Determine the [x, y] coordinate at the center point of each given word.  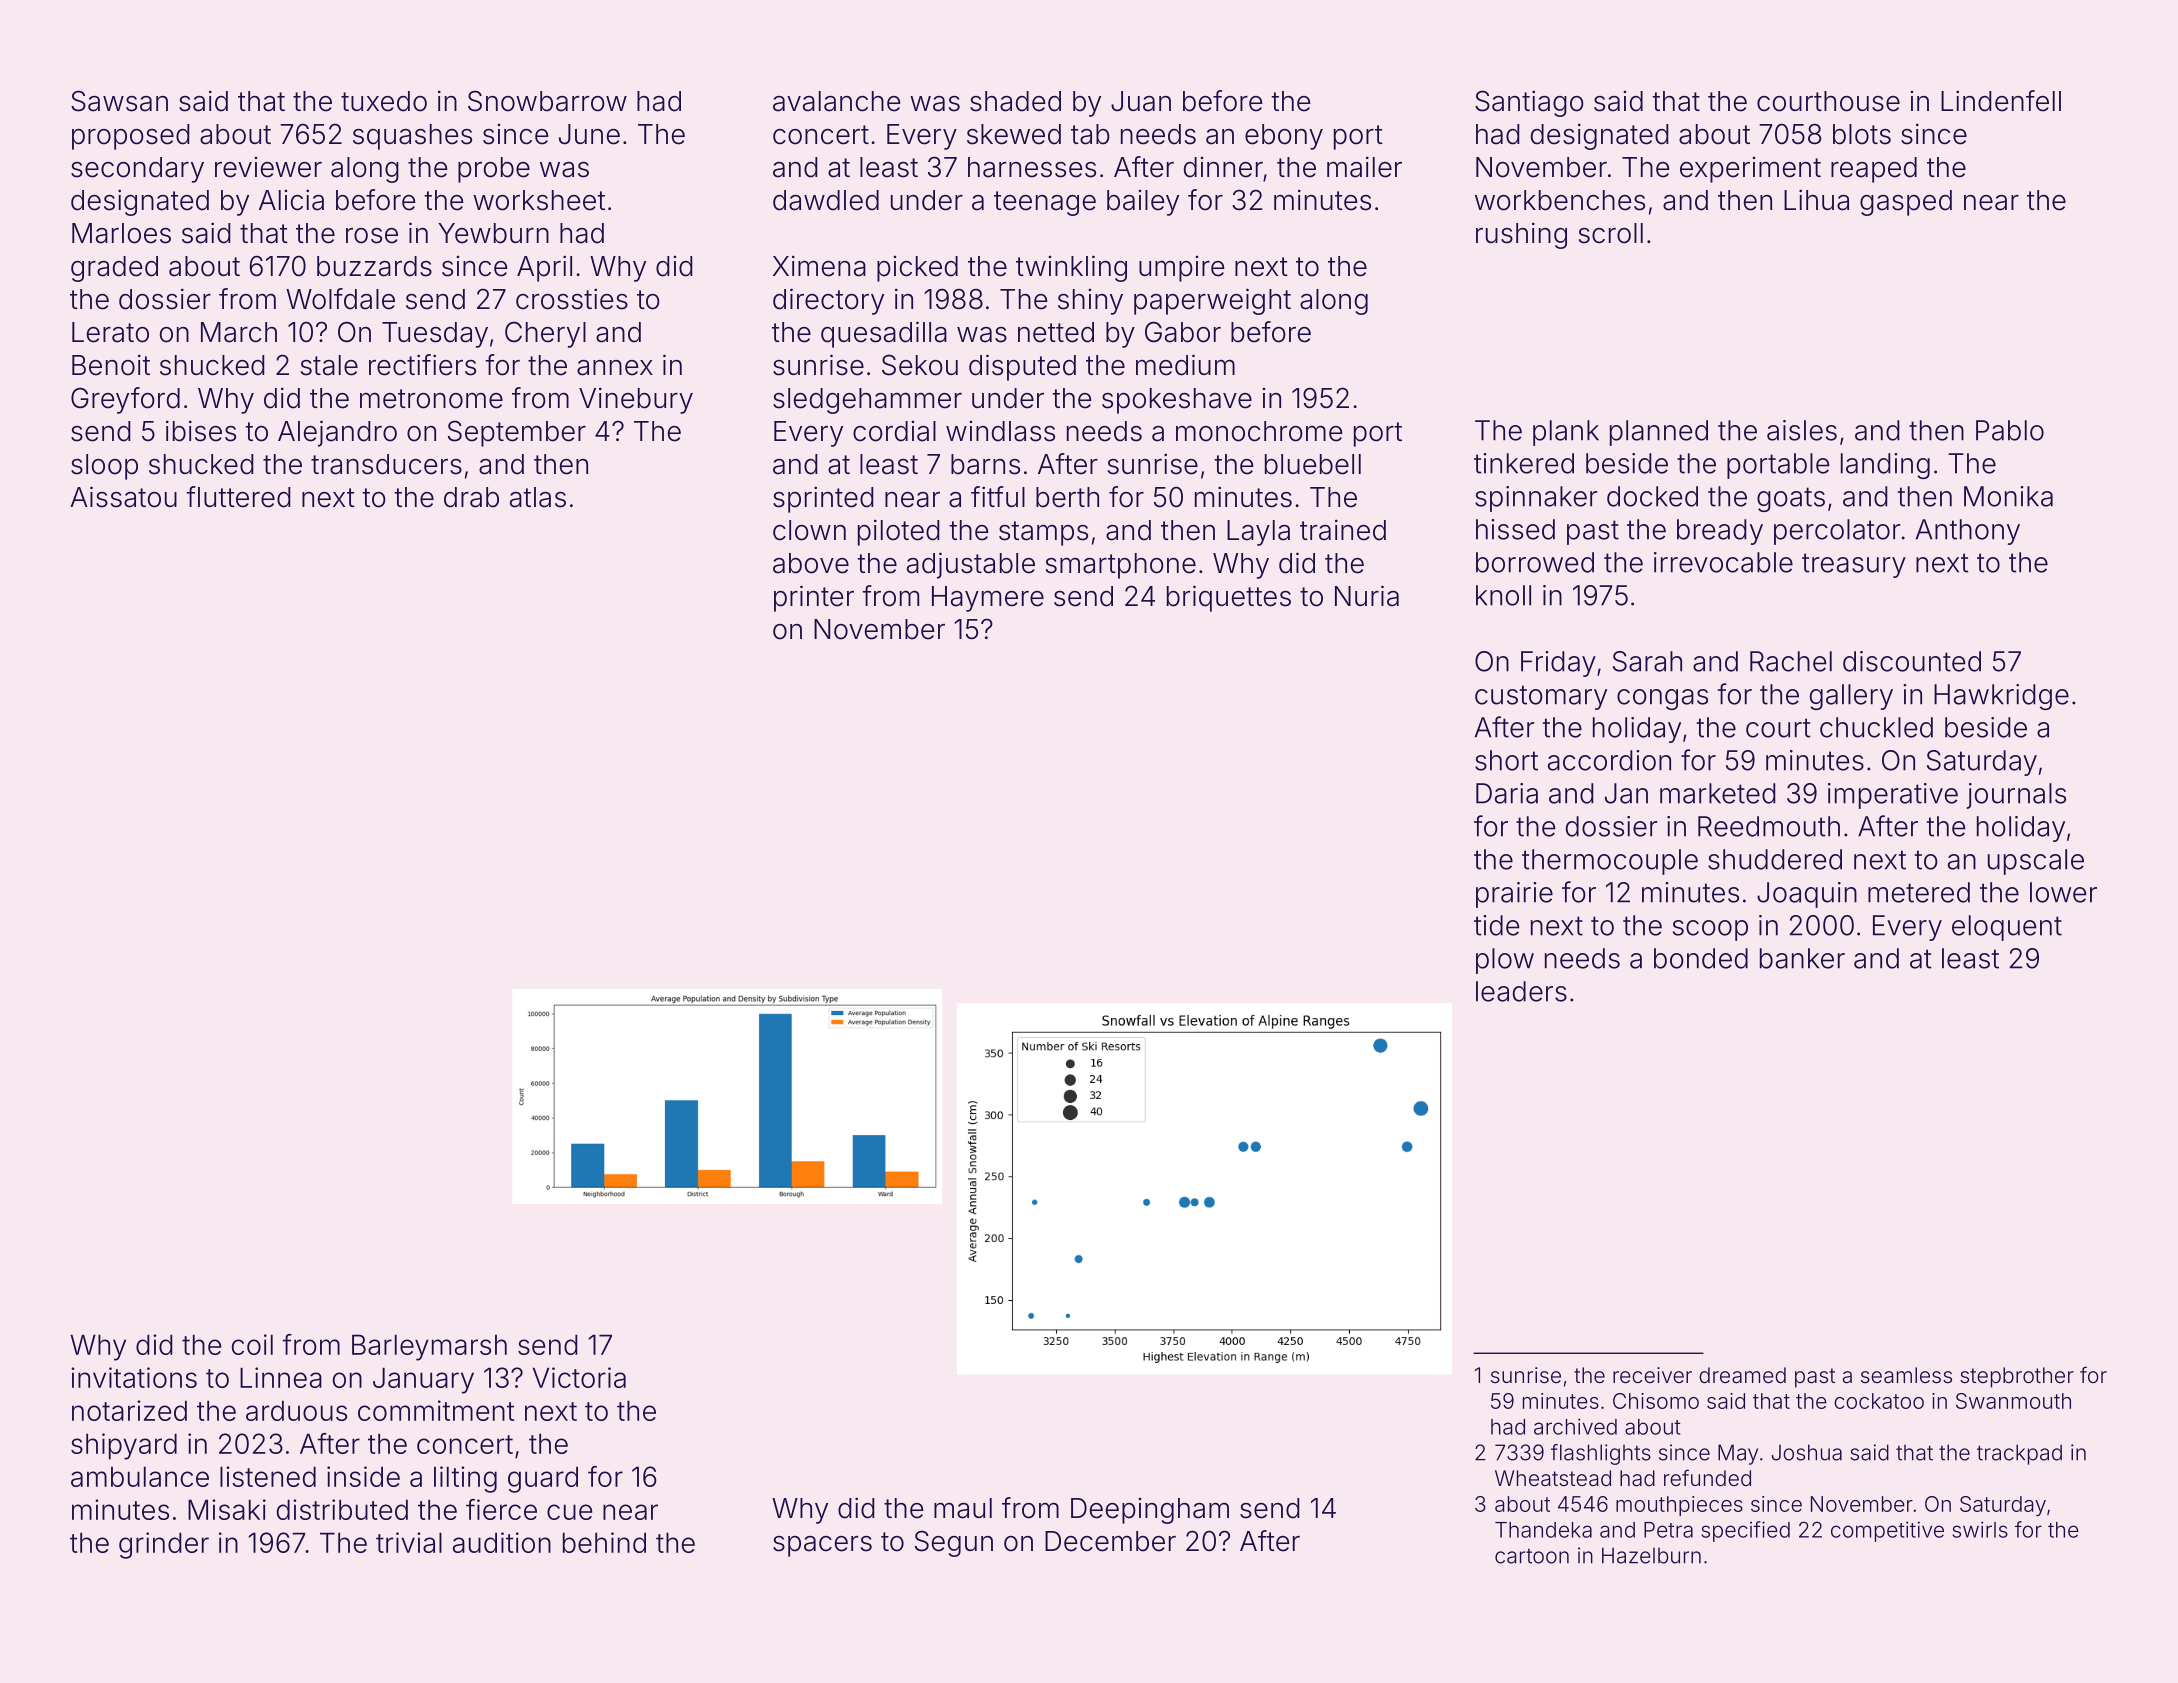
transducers [386, 464]
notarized [129, 1410]
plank [1566, 433]
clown [809, 530]
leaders [1521, 991]
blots [1862, 134]
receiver [1652, 1375]
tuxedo [384, 101]
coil [252, 1344]
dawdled [826, 200]
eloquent [2007, 928]
